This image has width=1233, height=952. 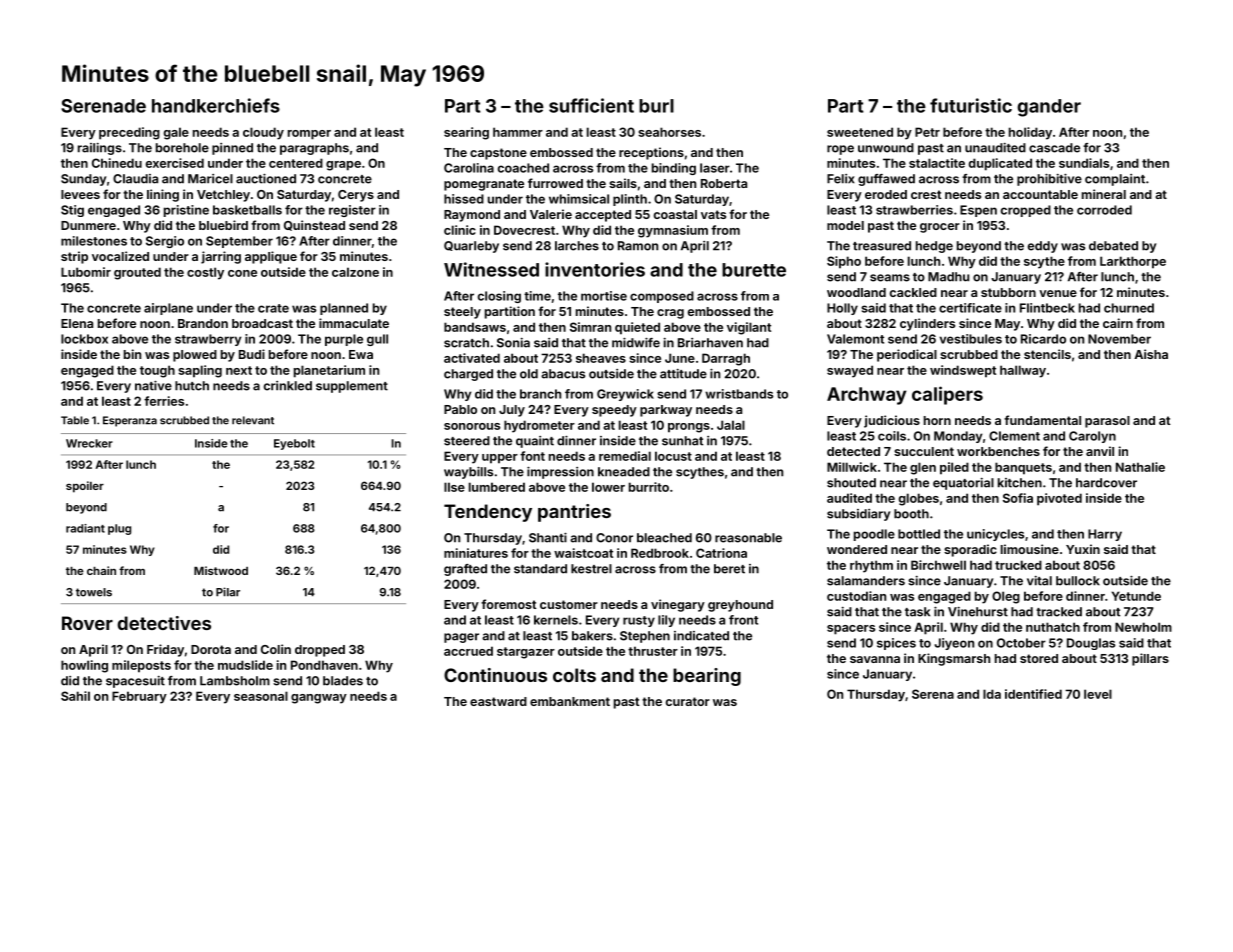 I want to click on exercised, so click(x=175, y=163).
